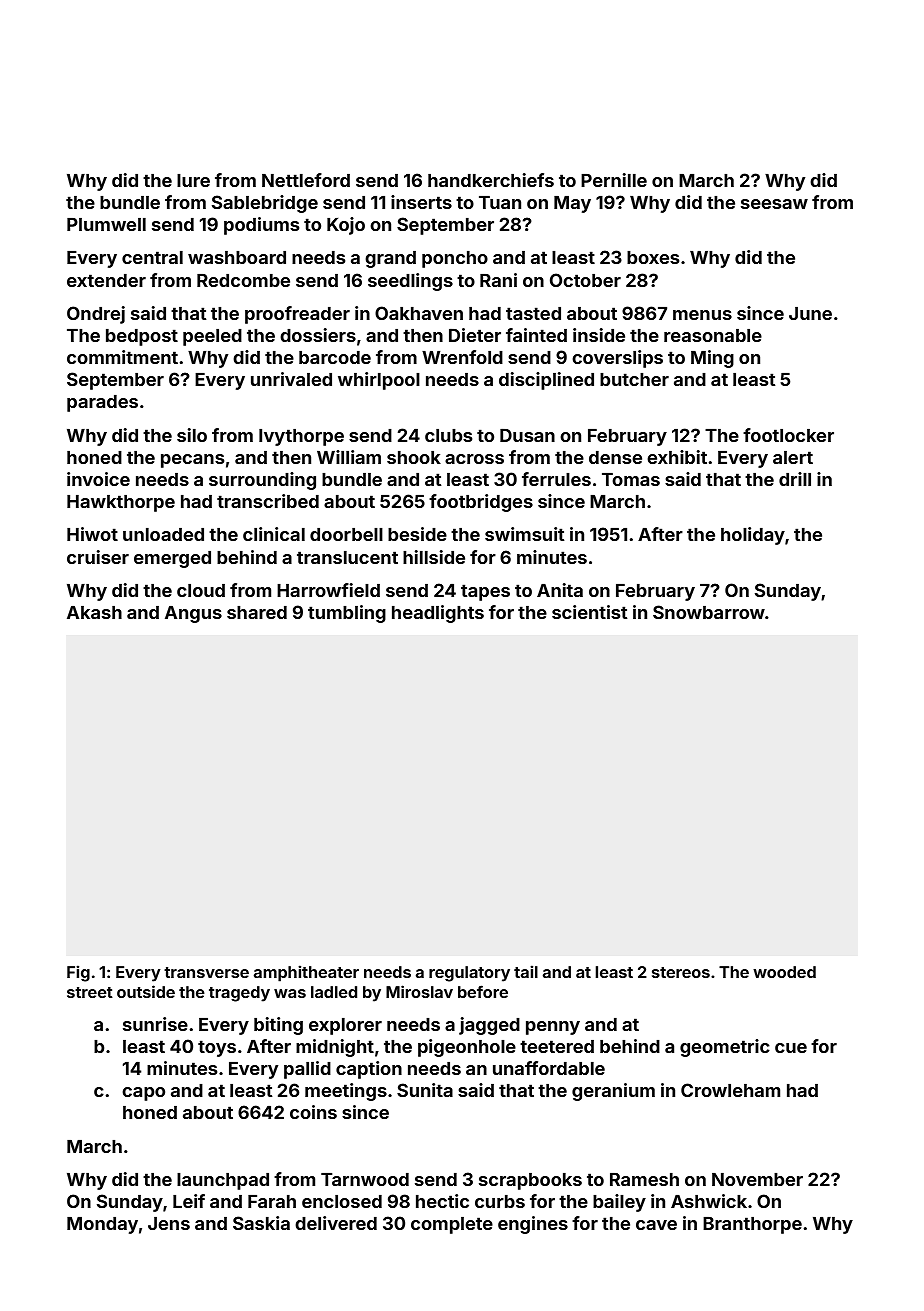 This image has width=924, height=1311. Describe the element at coordinates (102, 1225) in the image. I see `Monday` at that location.
